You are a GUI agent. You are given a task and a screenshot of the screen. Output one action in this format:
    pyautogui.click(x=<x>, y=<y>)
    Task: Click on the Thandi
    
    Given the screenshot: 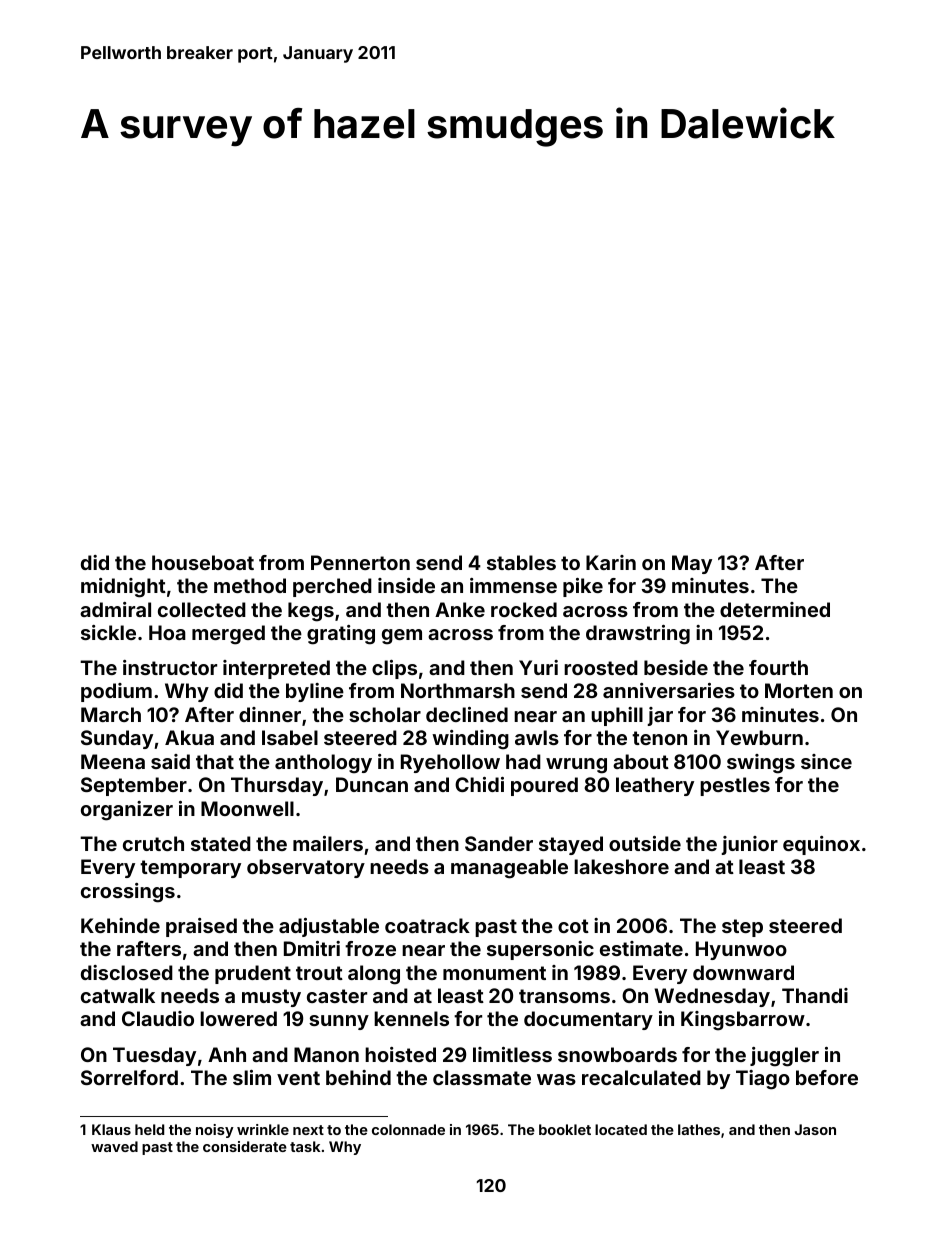 What is the action you would take?
    pyautogui.click(x=815, y=995)
